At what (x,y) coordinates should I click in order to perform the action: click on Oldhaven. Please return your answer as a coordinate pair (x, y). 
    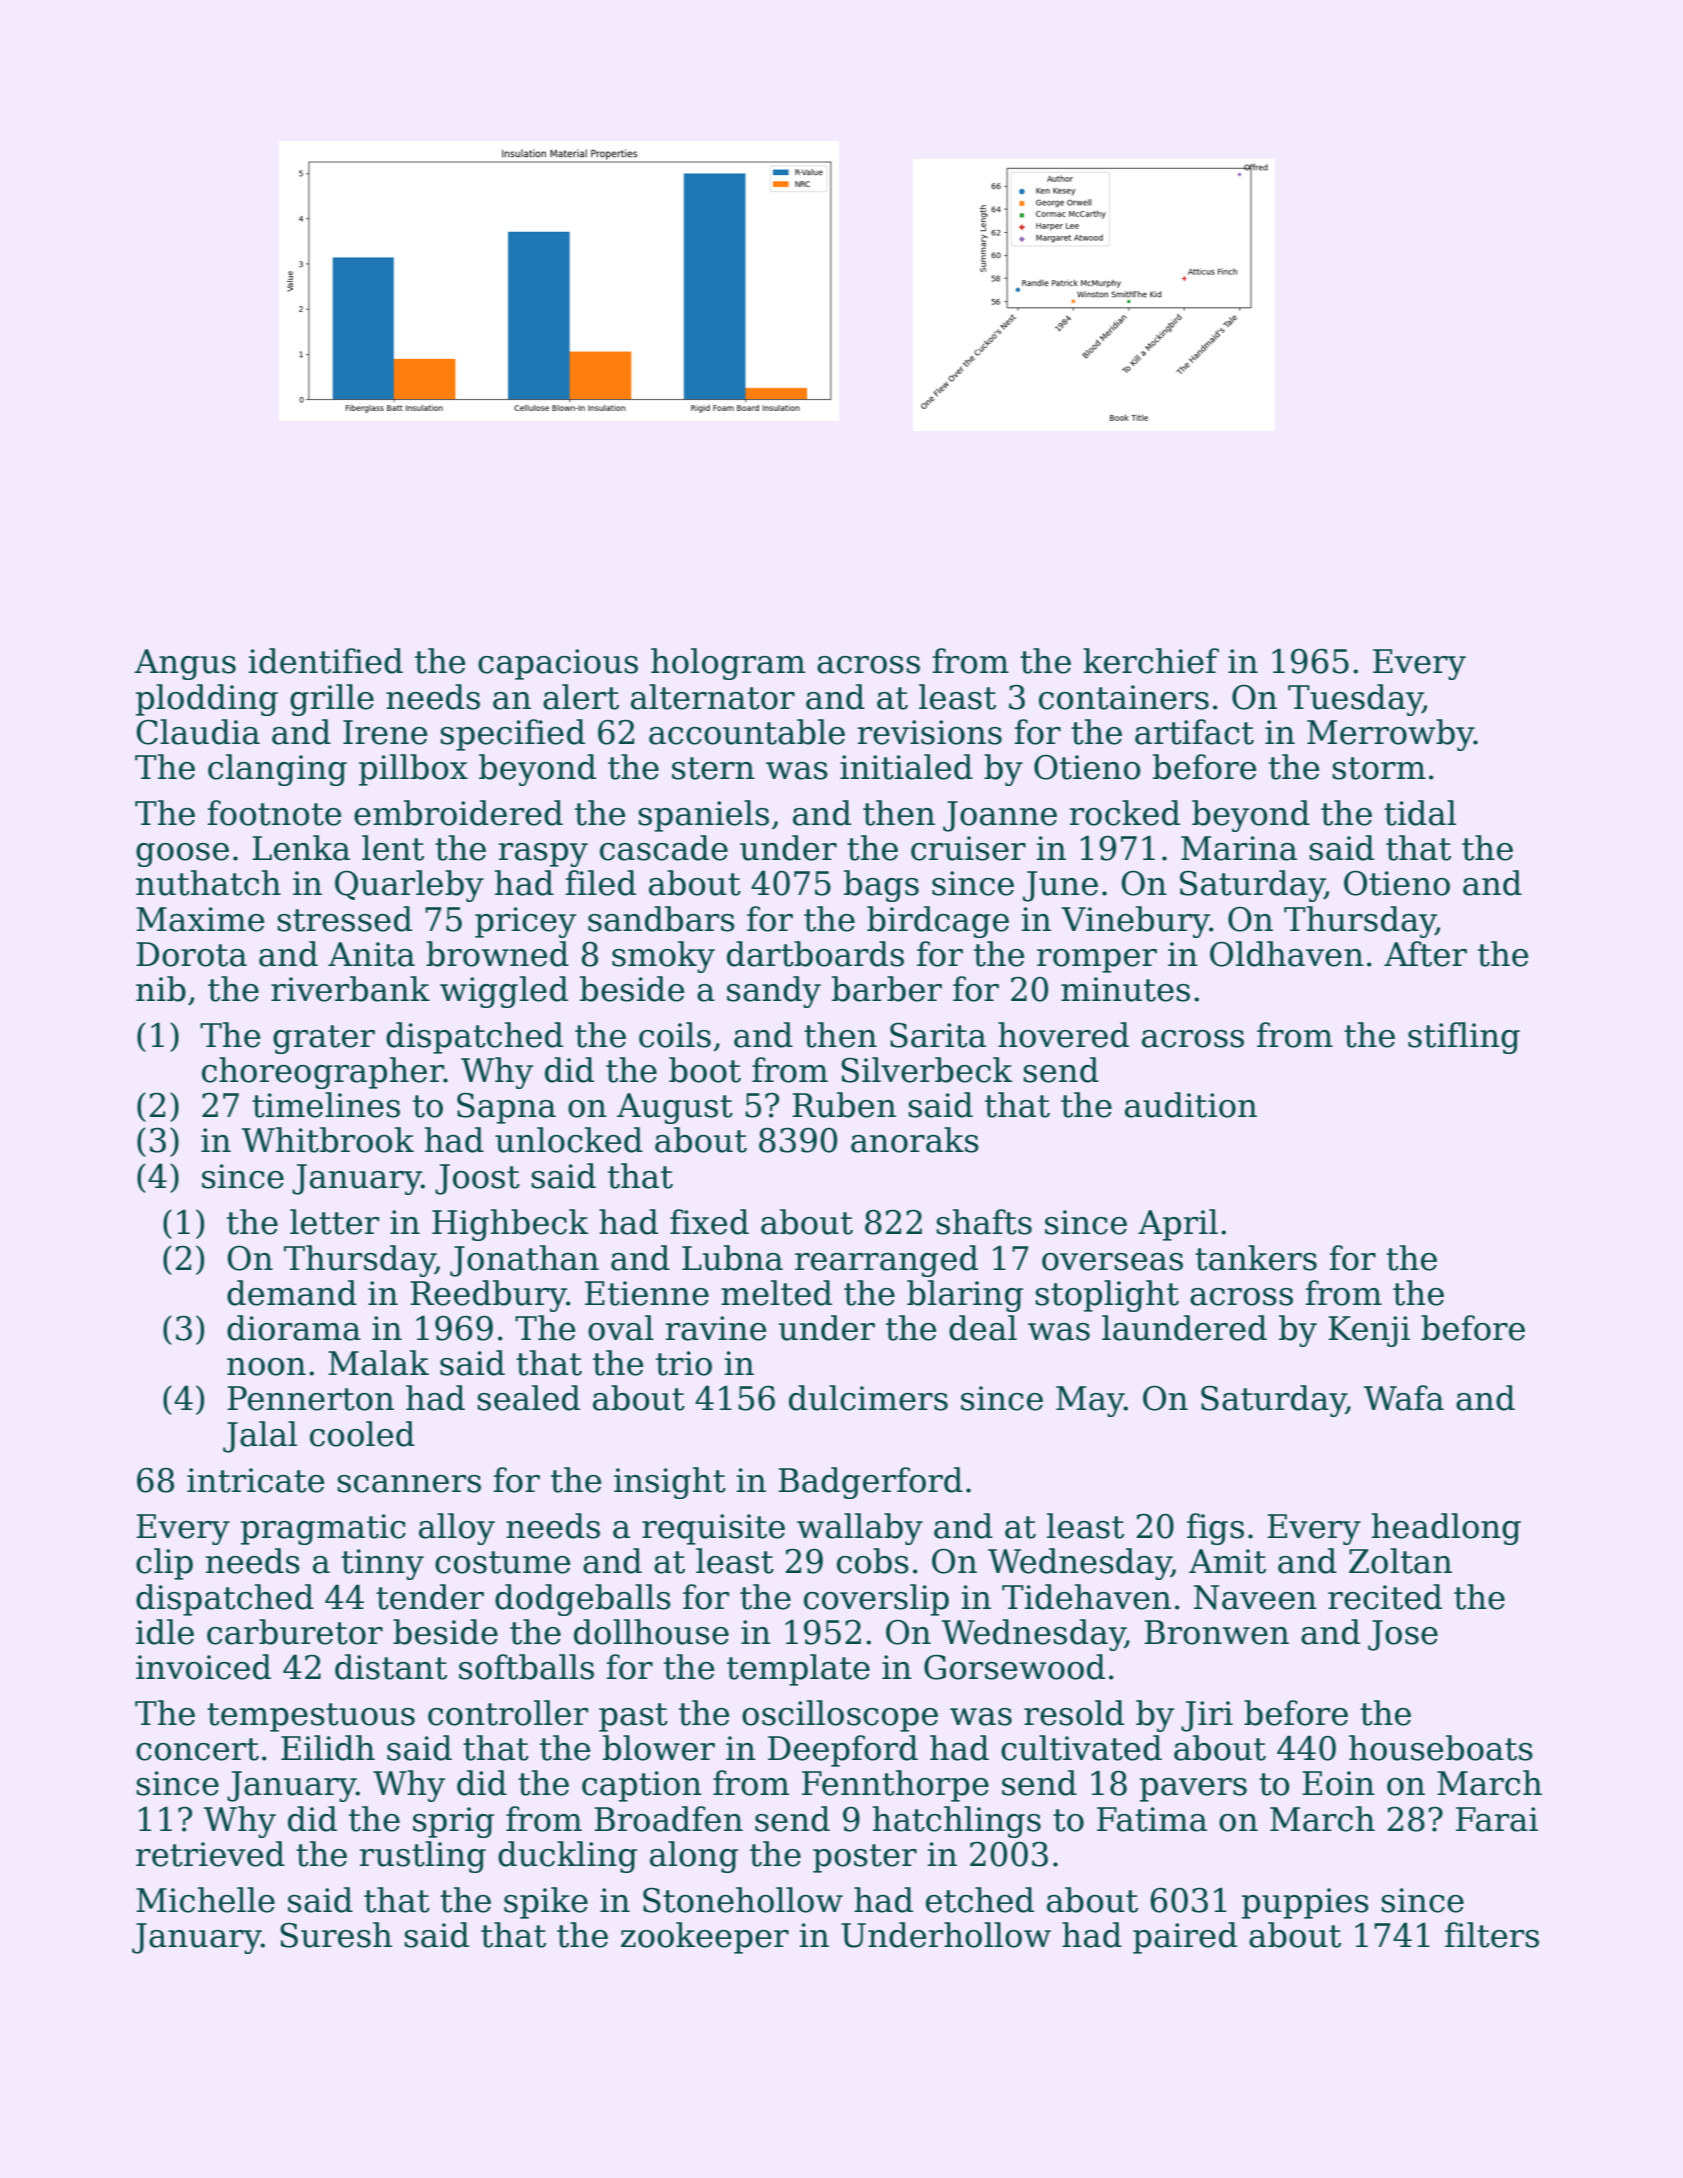
    Looking at the image, I should click on (1287, 954).
